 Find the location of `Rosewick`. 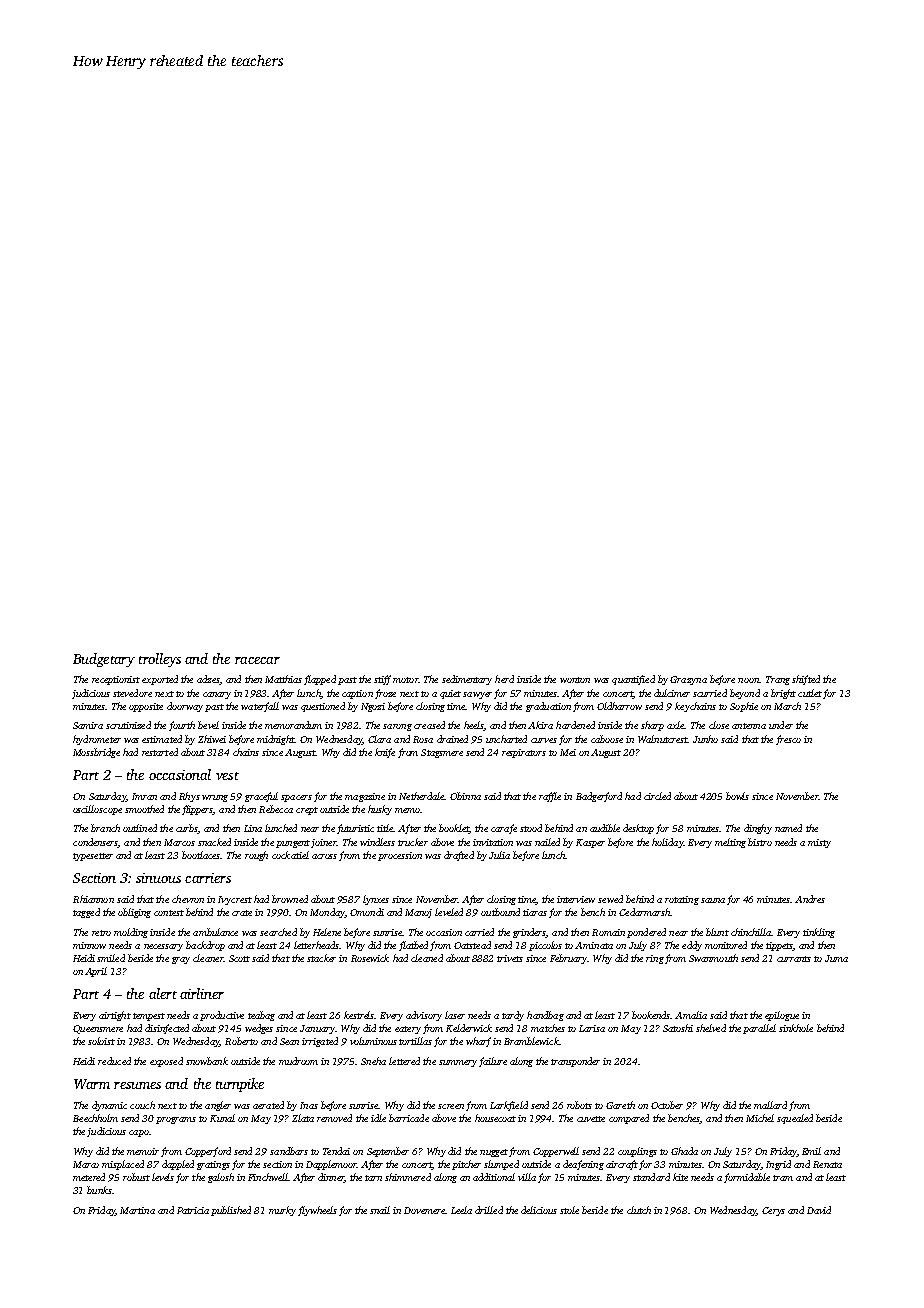

Rosewick is located at coordinates (370, 958).
